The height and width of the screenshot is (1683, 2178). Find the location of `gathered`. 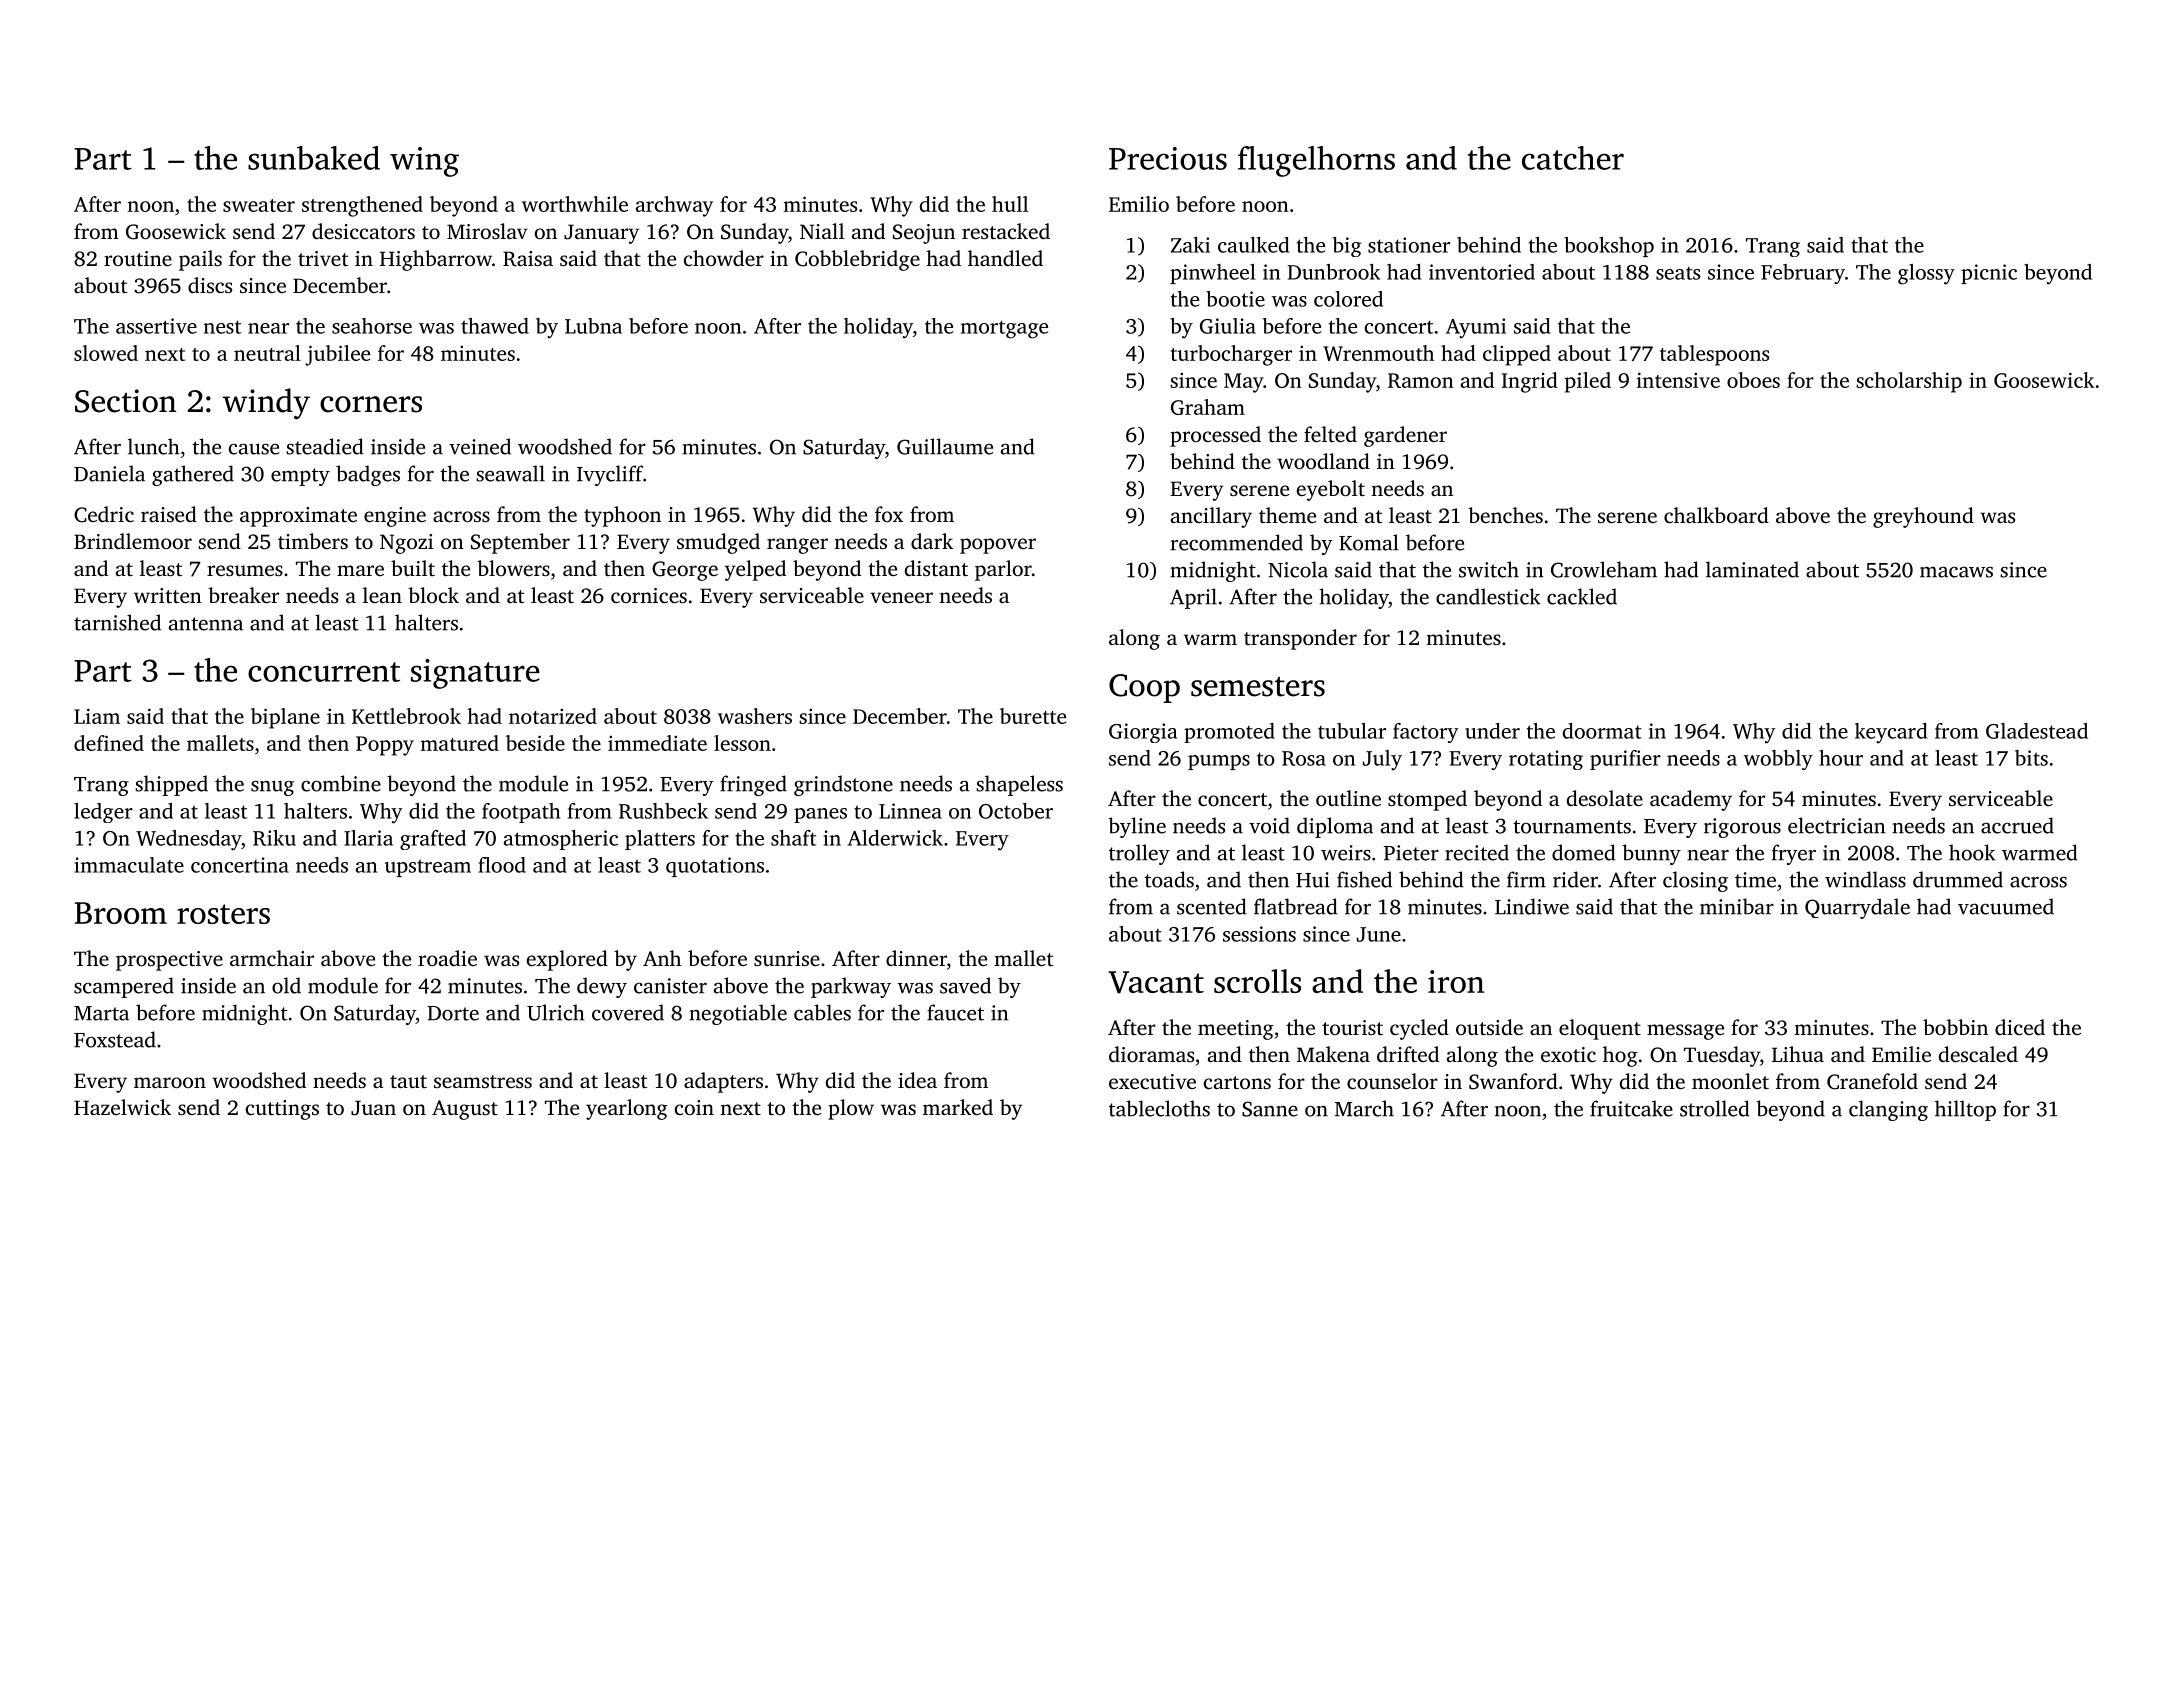

gathered is located at coordinates (193, 475).
